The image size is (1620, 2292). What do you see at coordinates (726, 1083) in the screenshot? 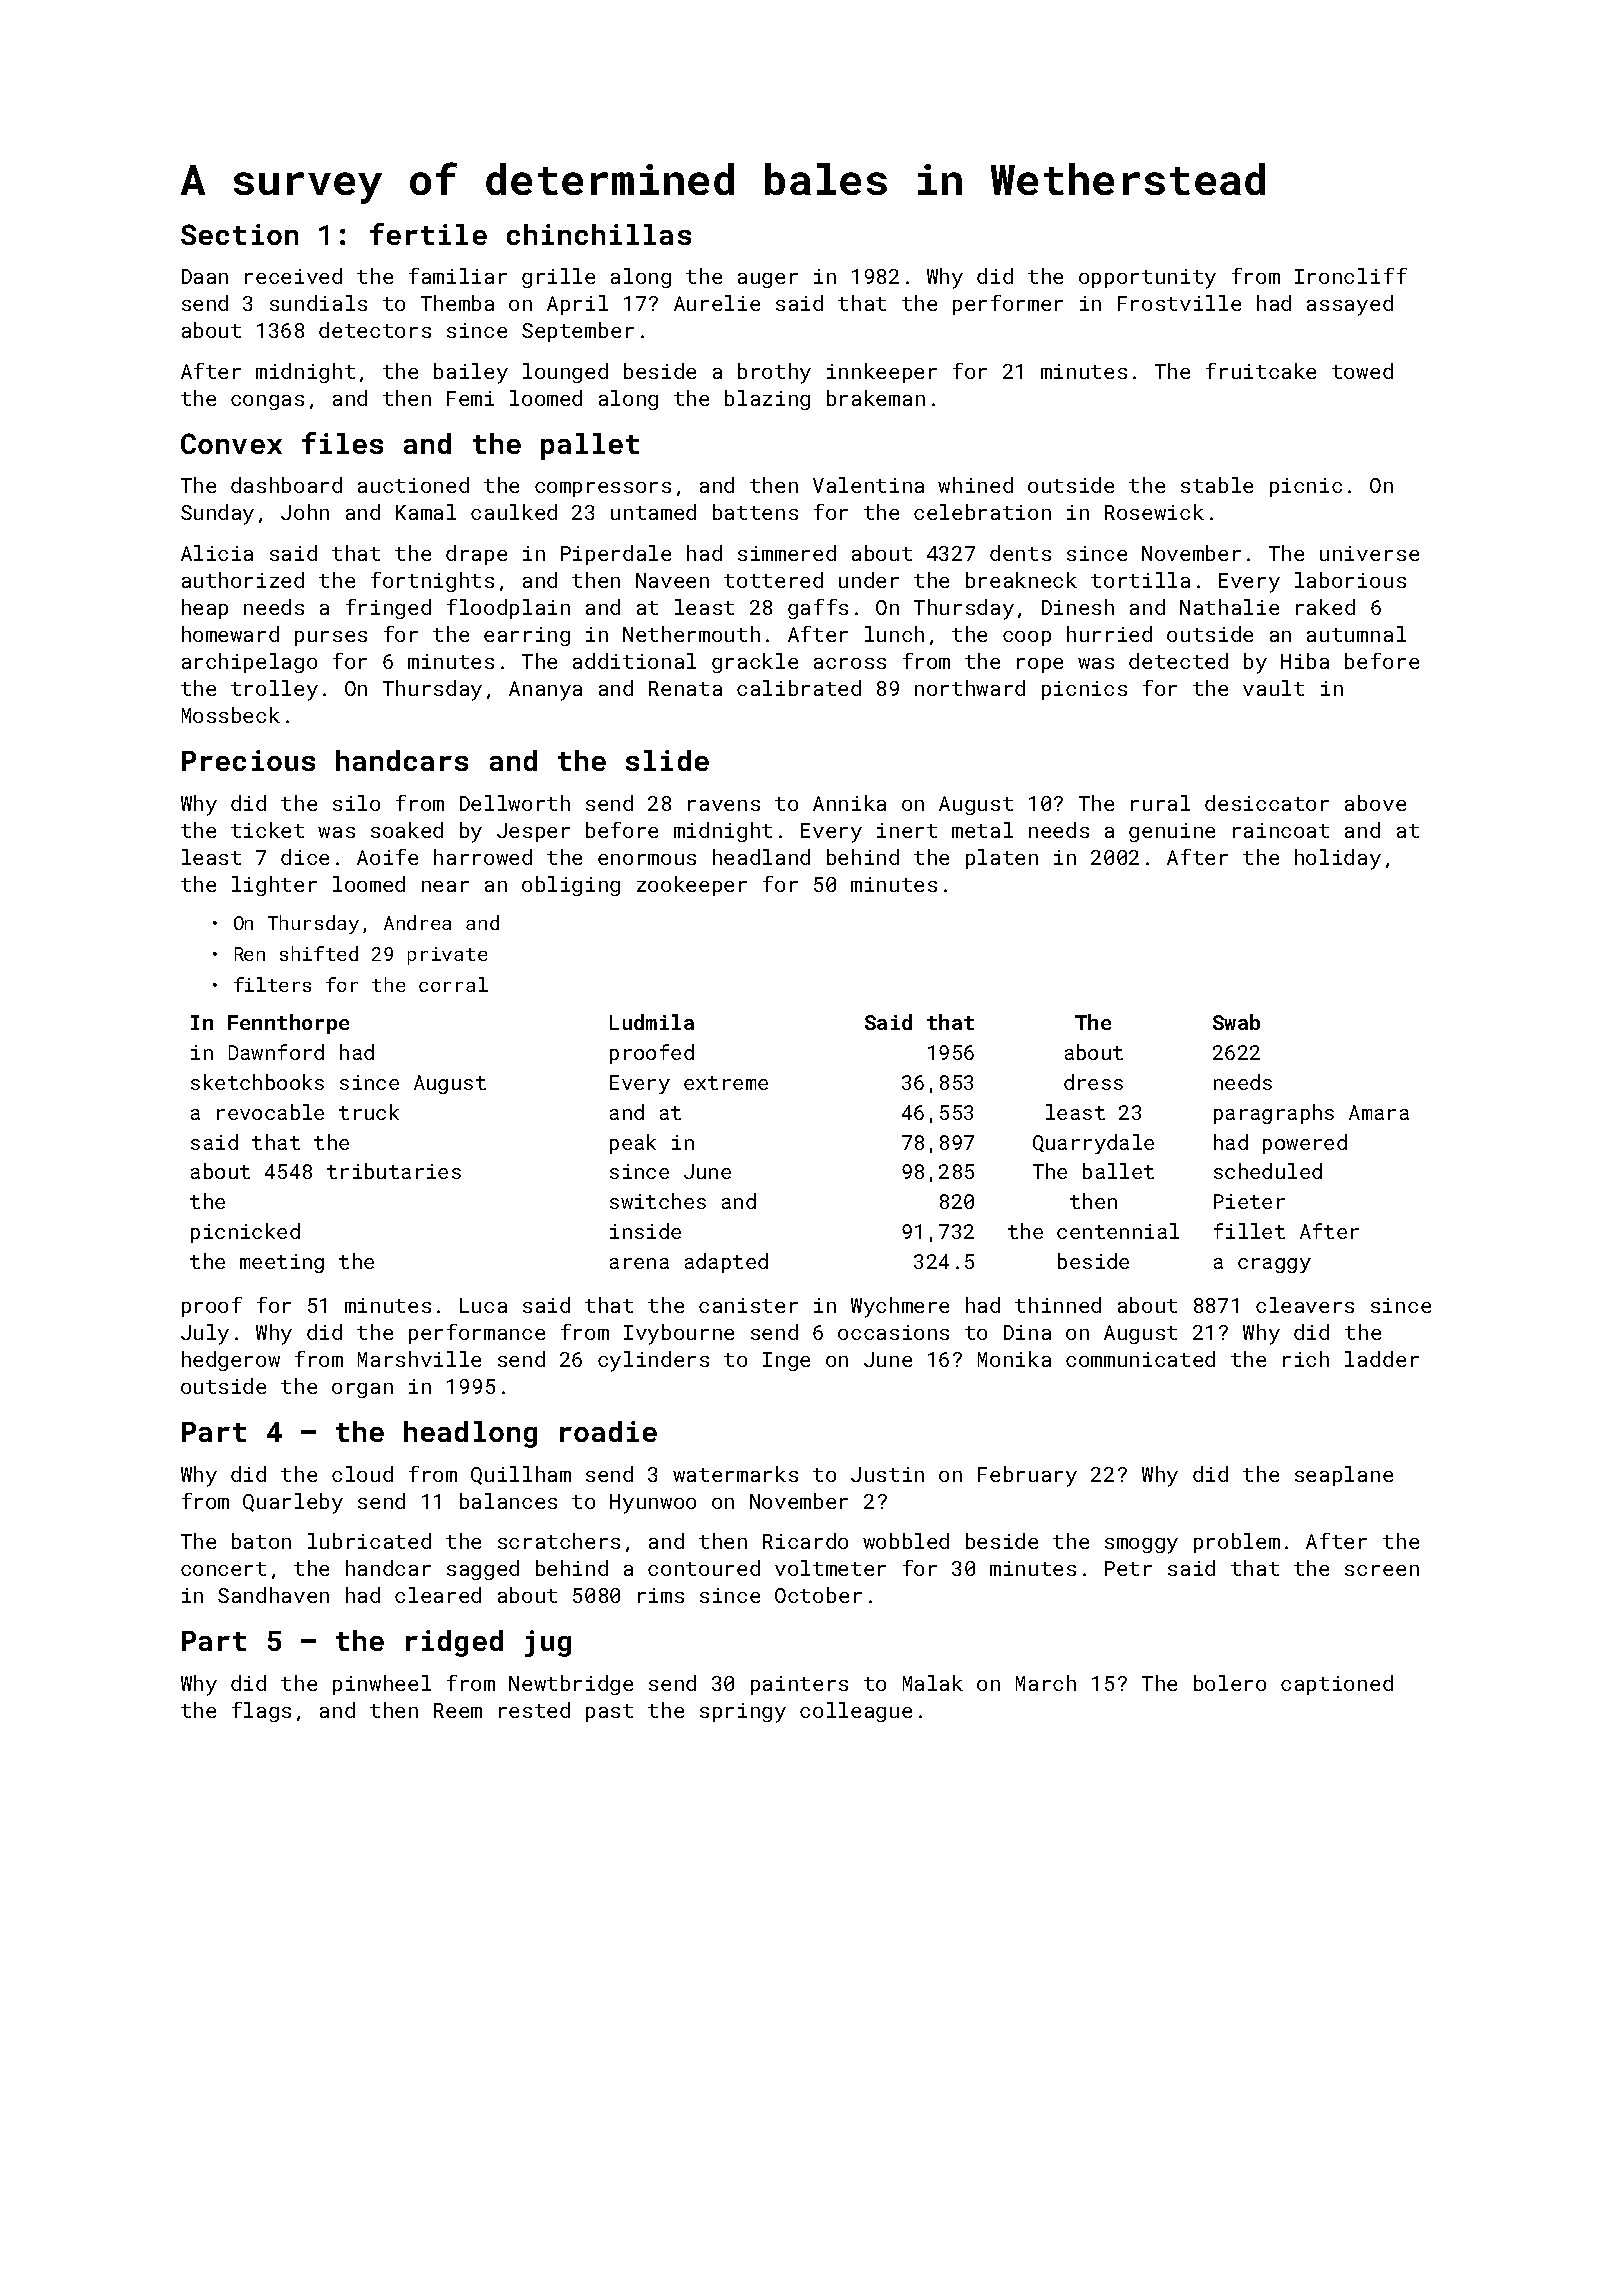
I see `extreme` at bounding box center [726, 1083].
